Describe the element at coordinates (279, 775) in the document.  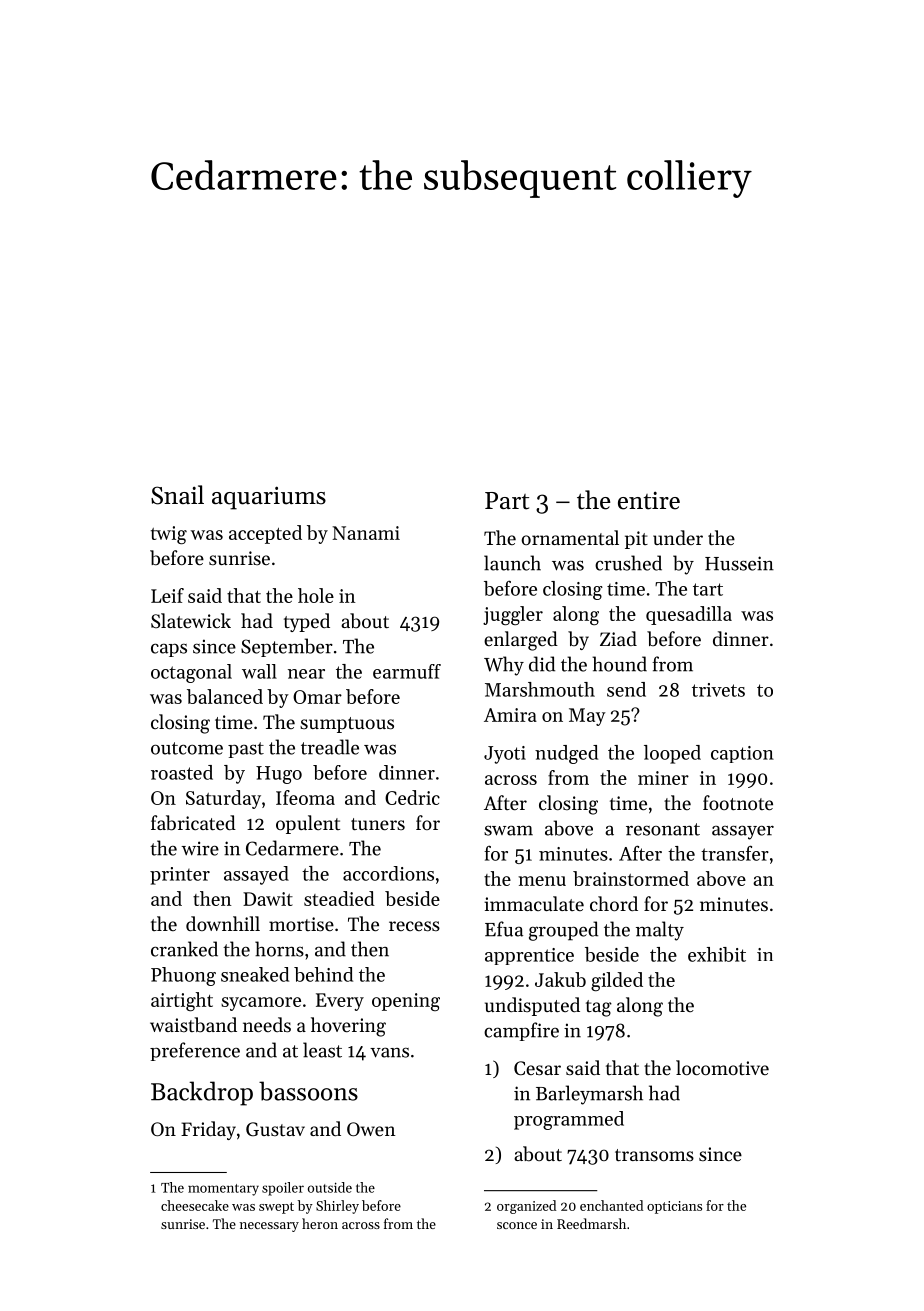
I see `Hugo` at that location.
